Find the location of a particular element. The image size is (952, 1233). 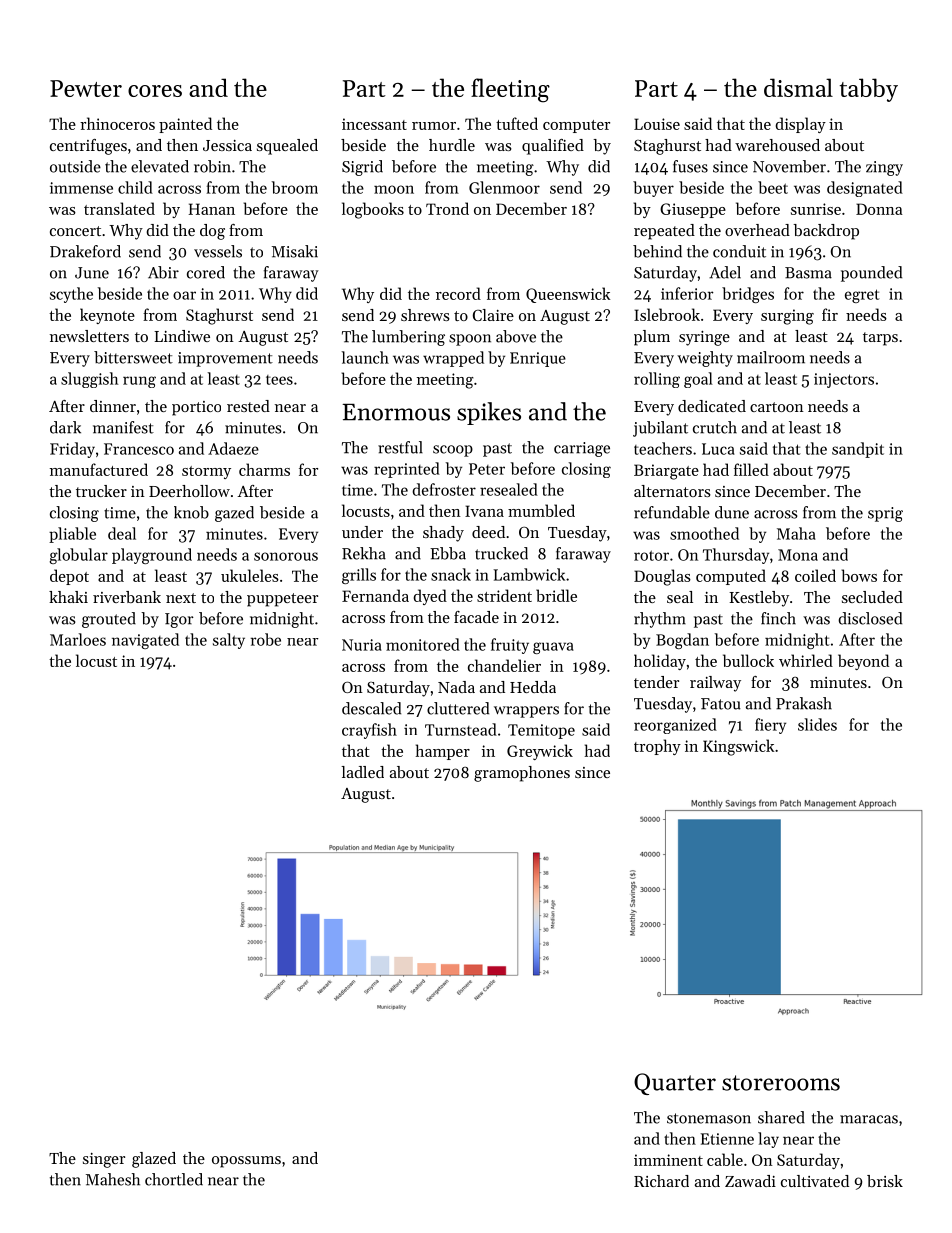

dismal is located at coordinates (798, 87).
